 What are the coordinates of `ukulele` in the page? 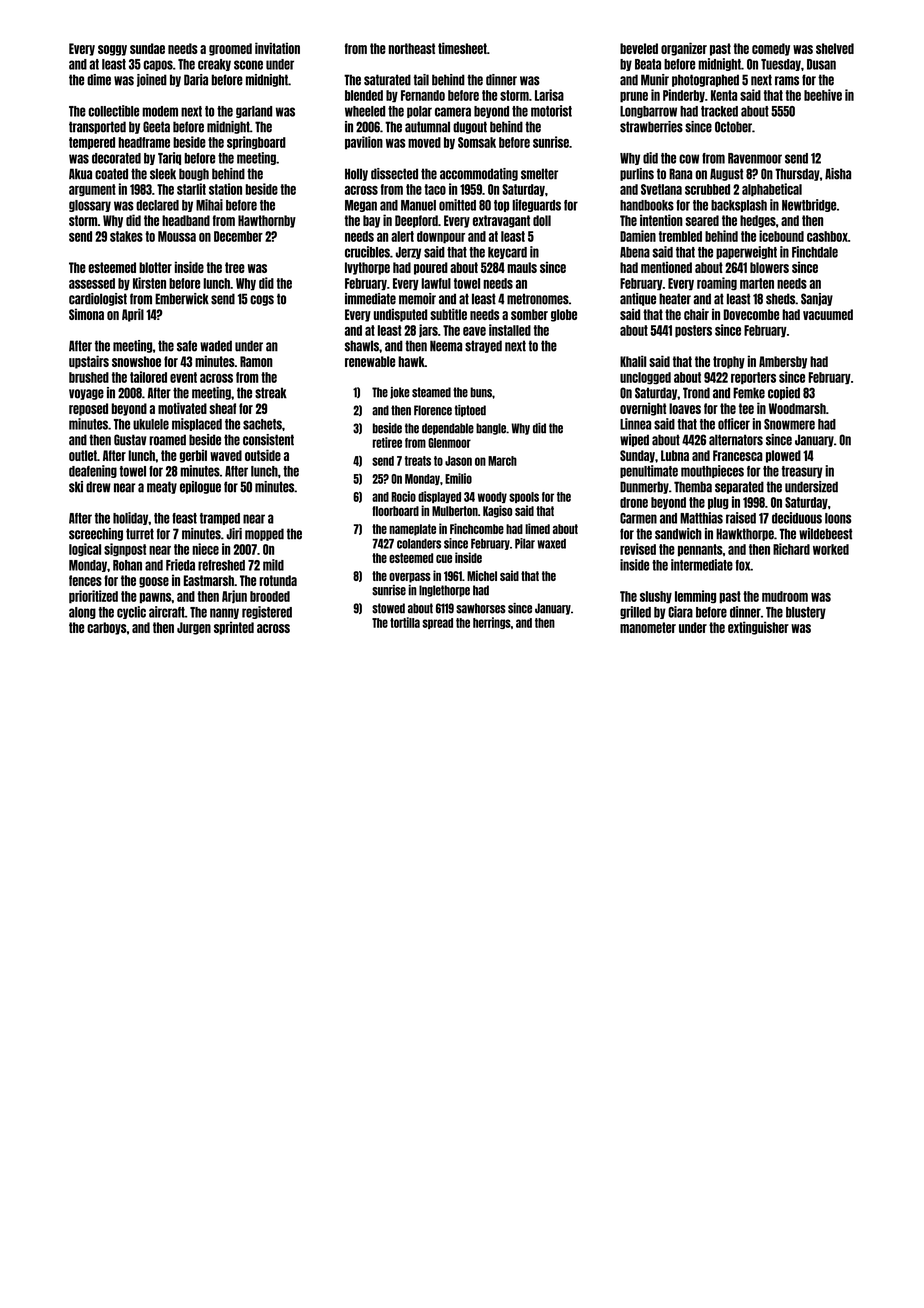 It's located at (151, 424).
